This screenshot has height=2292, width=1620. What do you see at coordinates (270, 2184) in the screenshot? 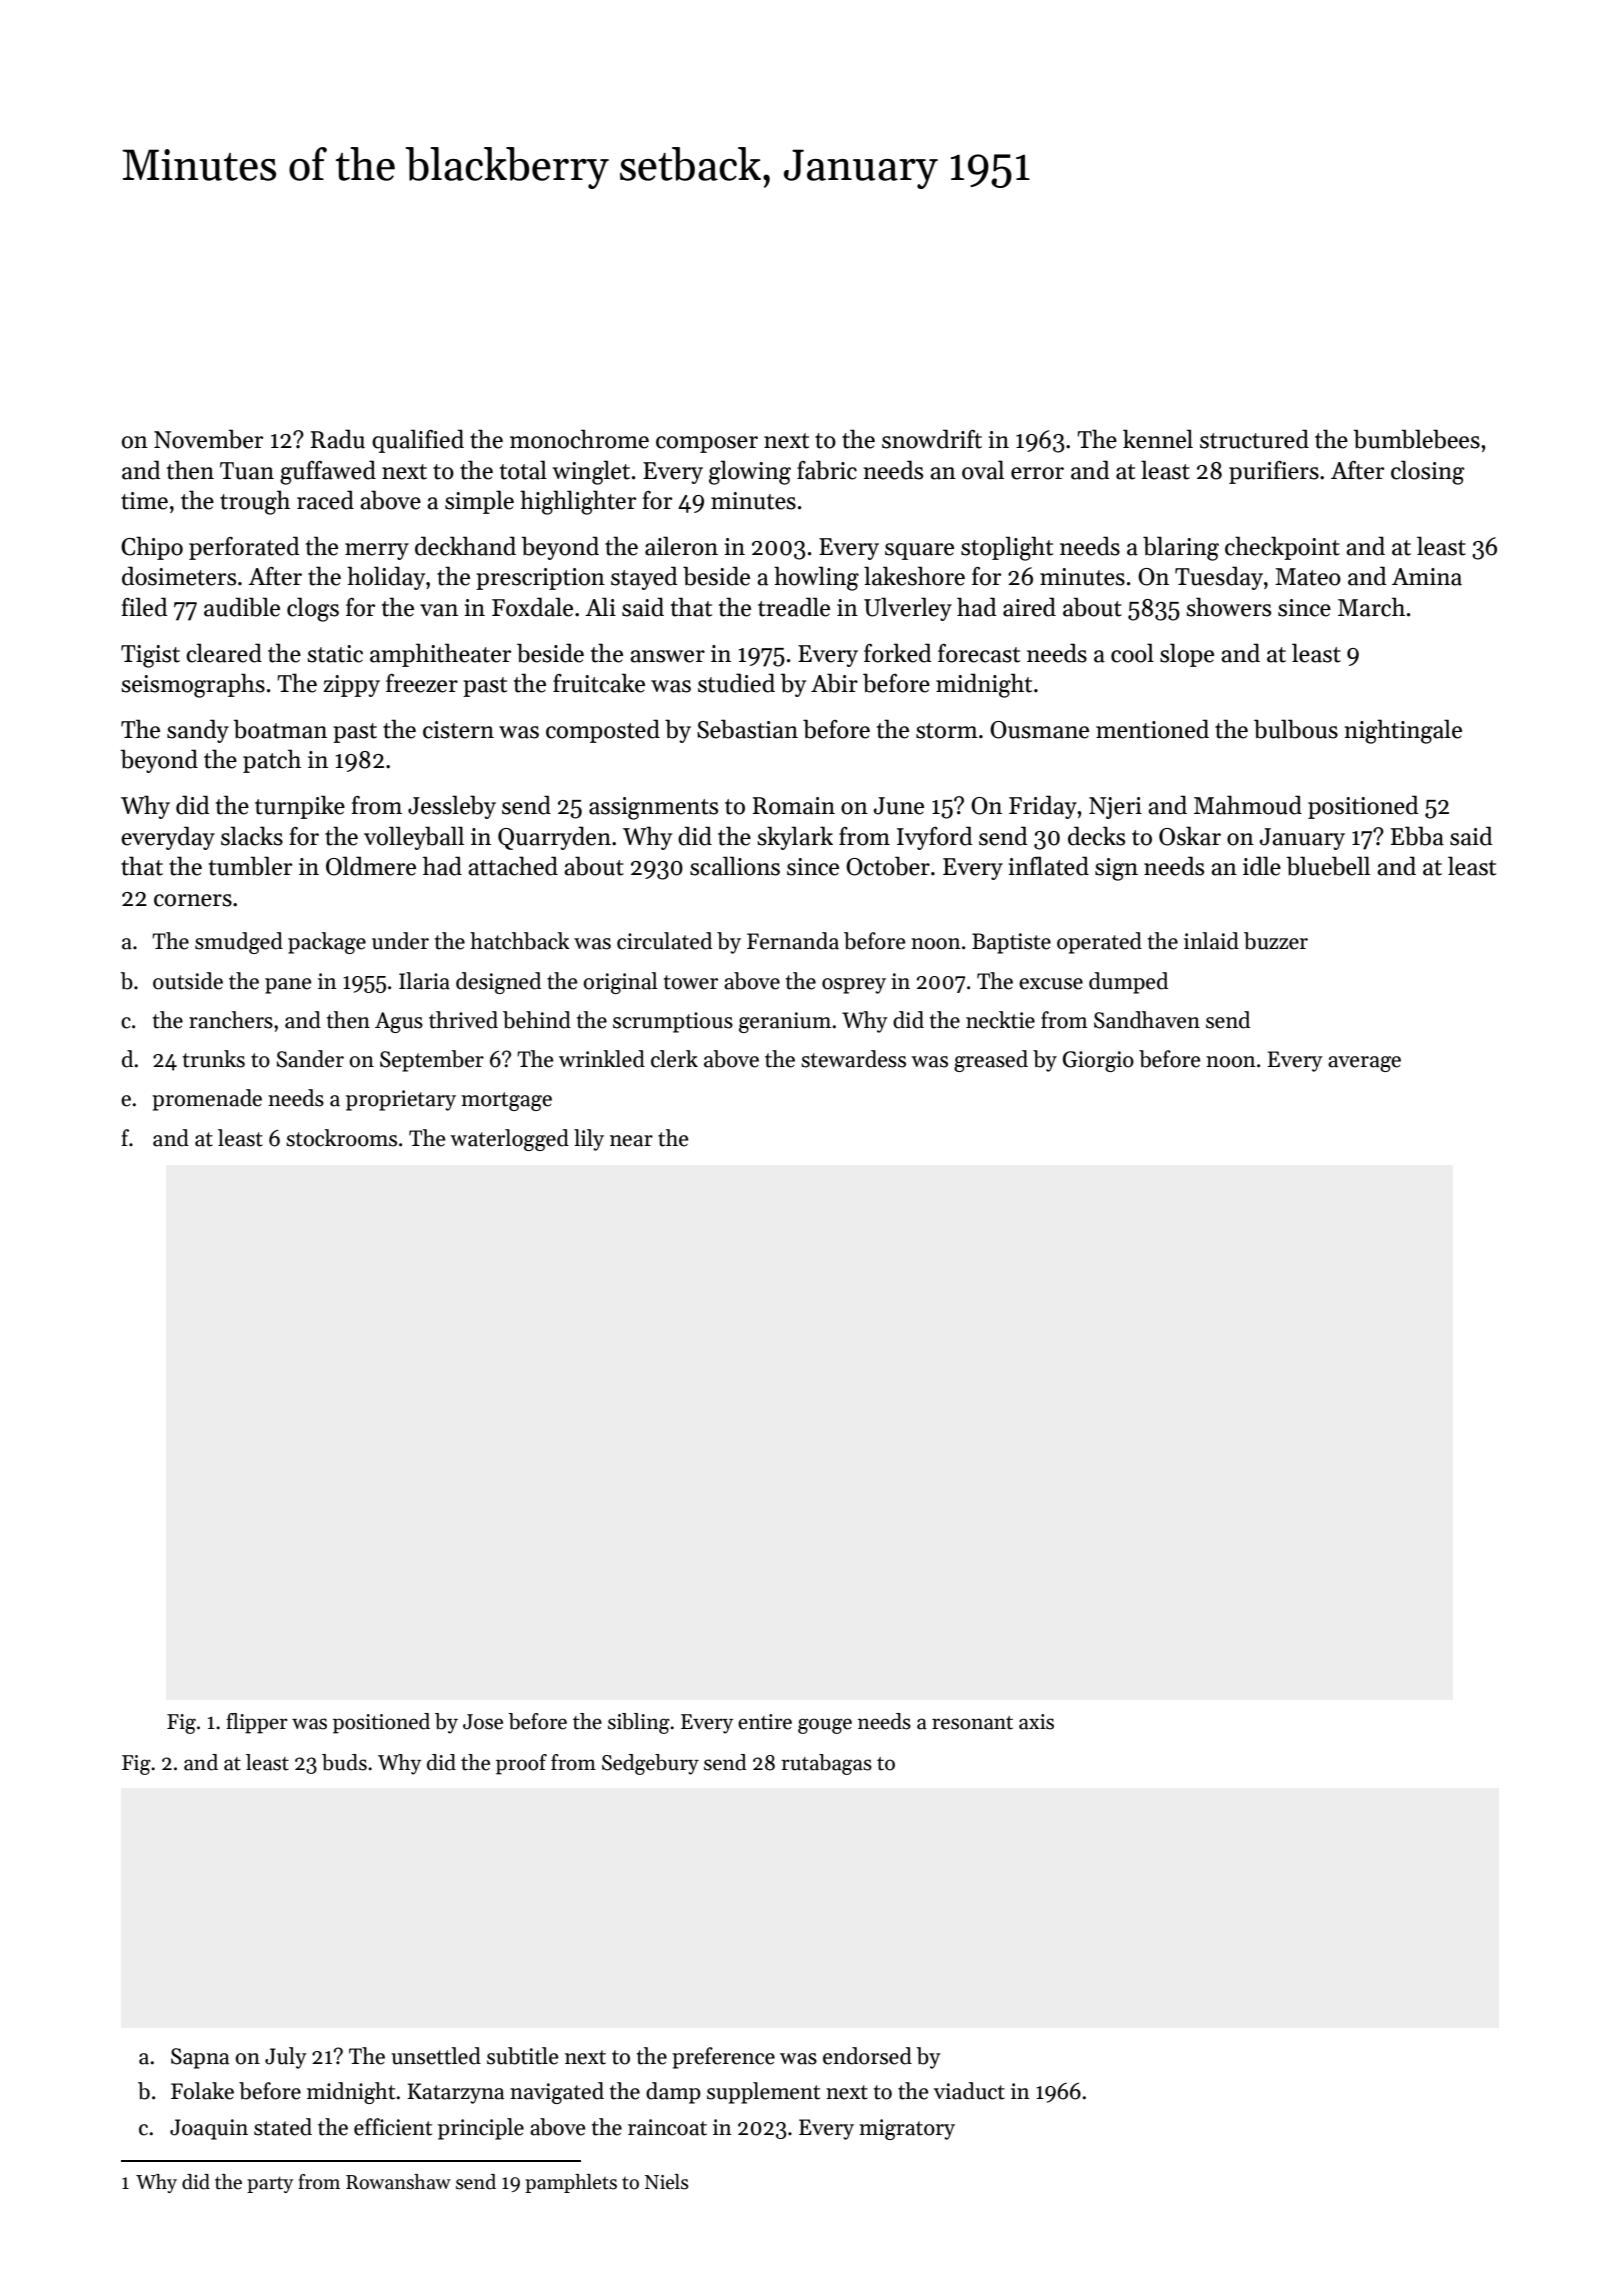
I see `party` at bounding box center [270, 2184].
